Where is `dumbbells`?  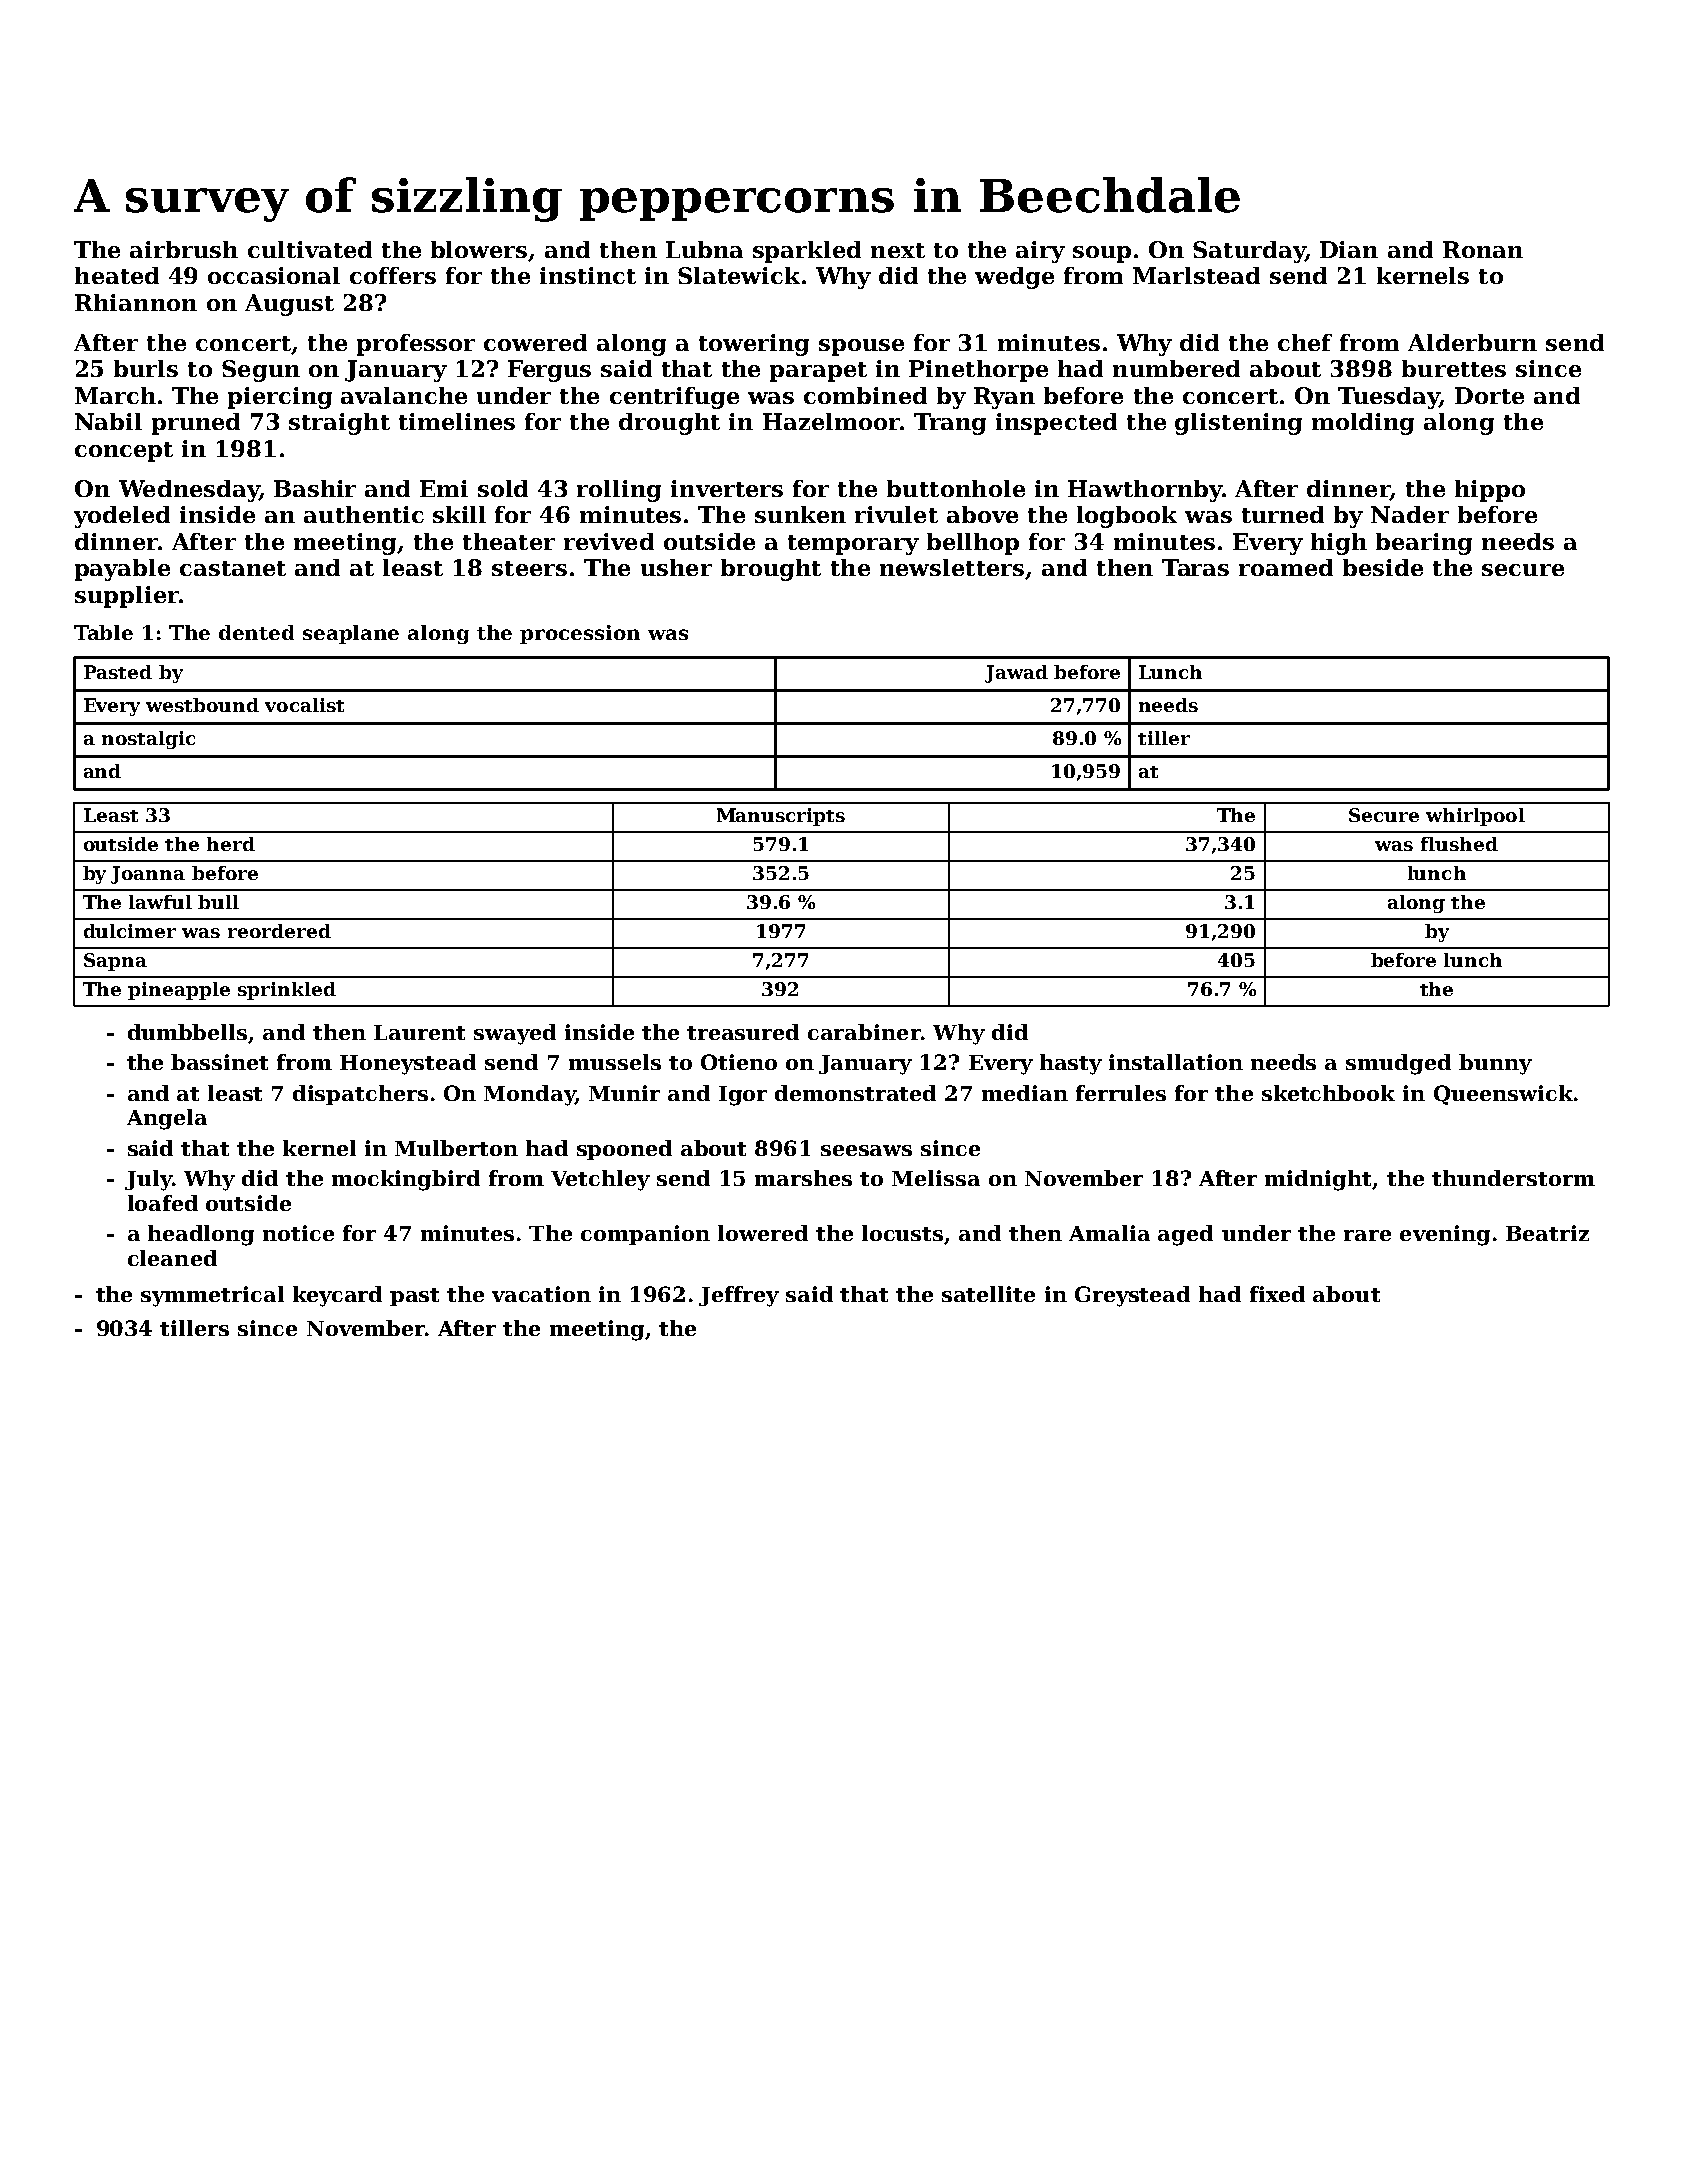
dumbbells is located at coordinates (188, 1033).
